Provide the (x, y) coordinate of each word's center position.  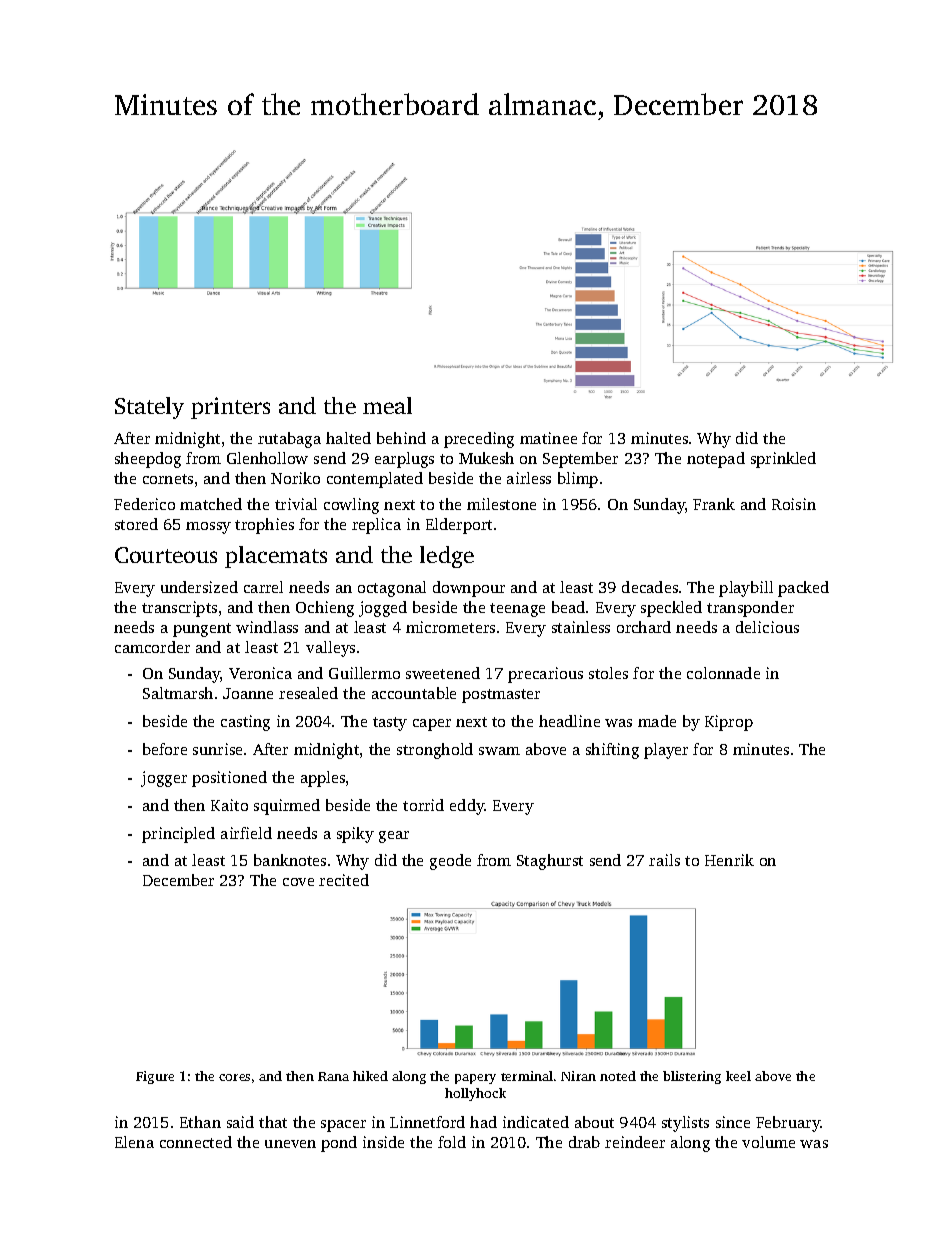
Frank (714, 504)
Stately (149, 408)
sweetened (443, 673)
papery (475, 1079)
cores (234, 1077)
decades (650, 587)
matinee (548, 438)
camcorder (152, 647)
